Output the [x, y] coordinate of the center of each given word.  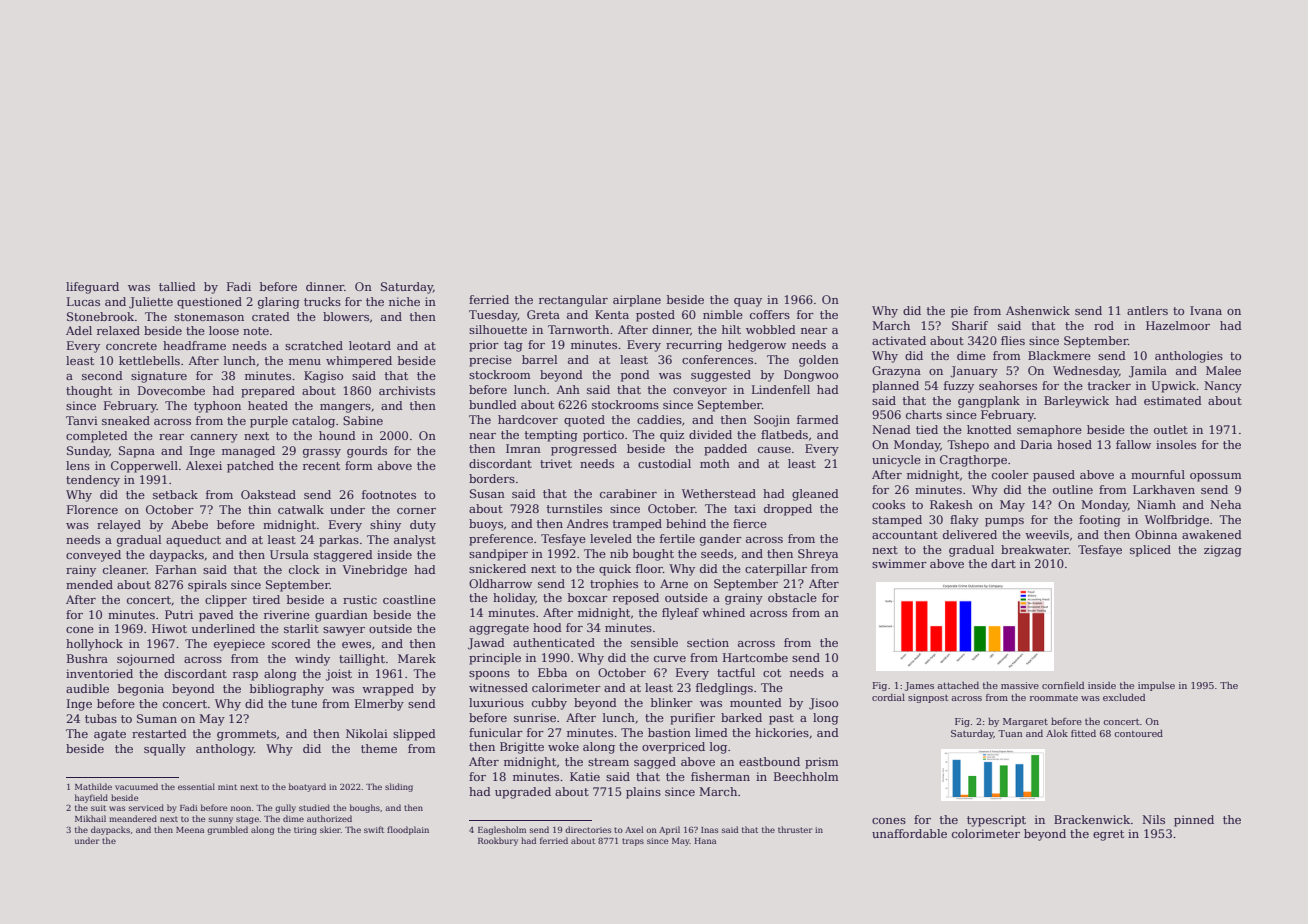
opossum [1216, 477]
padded [725, 450]
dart [1003, 563]
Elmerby [379, 705]
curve [670, 659]
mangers [345, 408]
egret [1108, 835]
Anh [568, 389]
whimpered [359, 362]
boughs [365, 808]
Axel [634, 829]
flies [1013, 340]
